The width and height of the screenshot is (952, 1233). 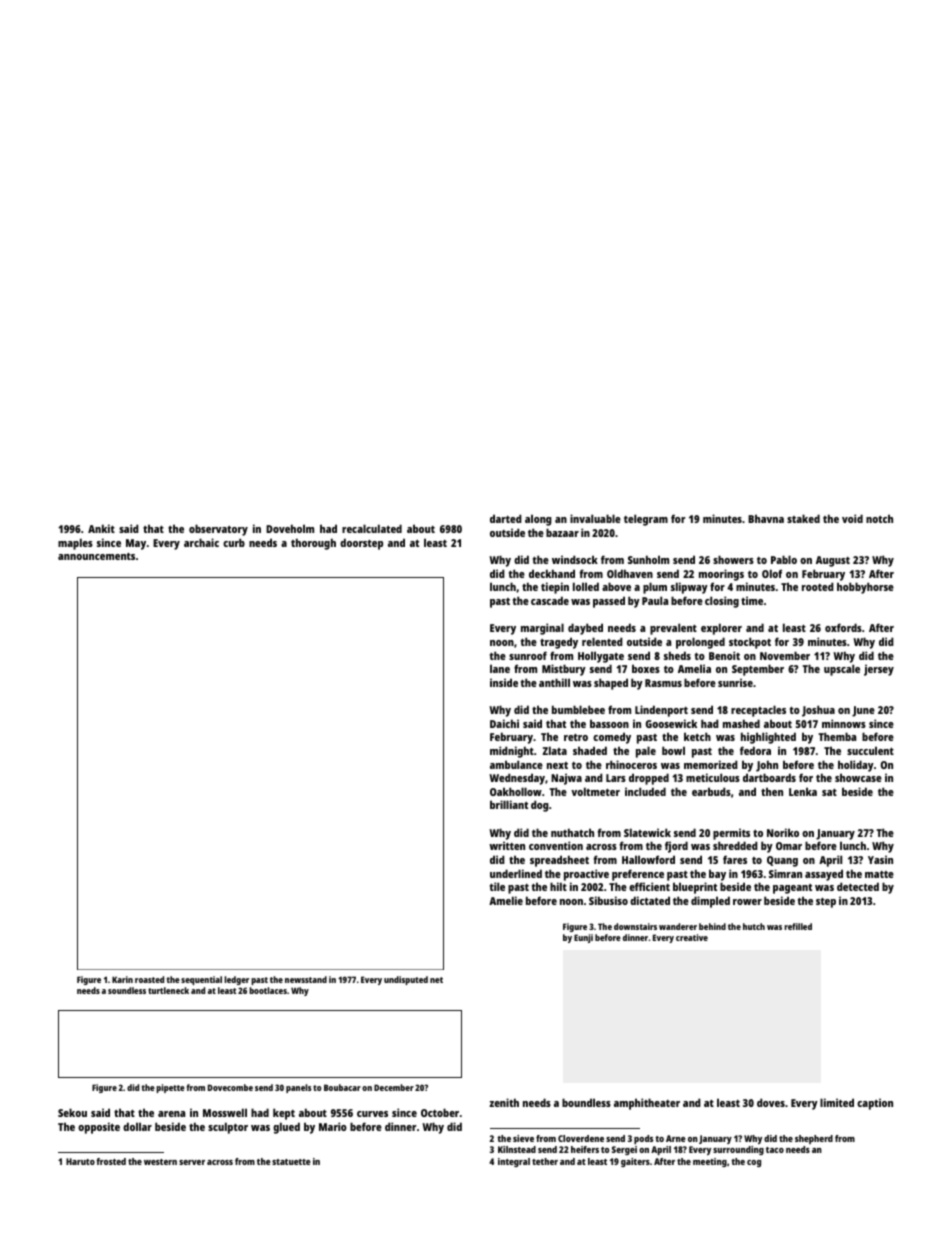 What do you see at coordinates (843, 627) in the screenshot?
I see `oxfords` at bounding box center [843, 627].
